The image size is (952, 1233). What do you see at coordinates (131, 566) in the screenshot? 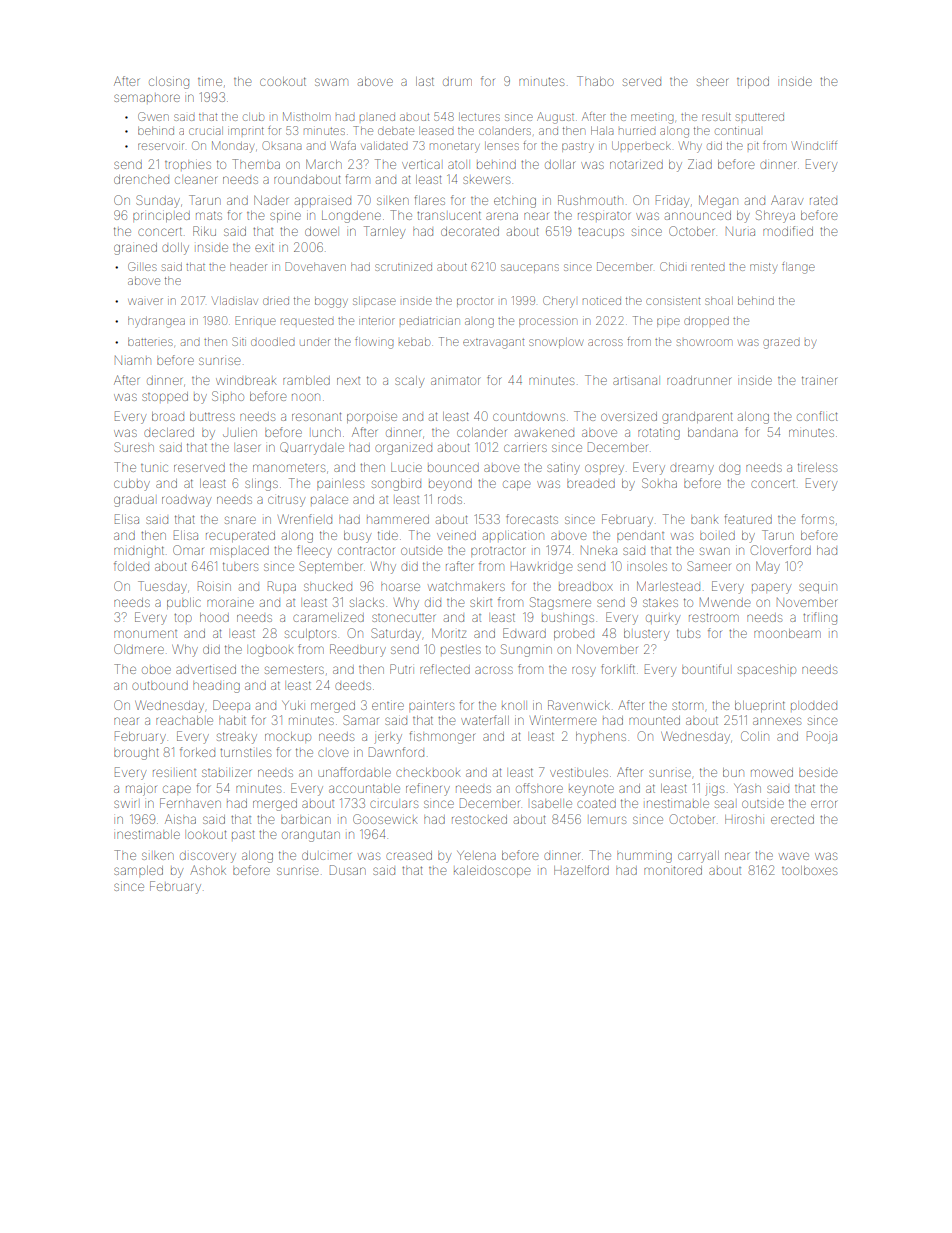
I see `folded` at bounding box center [131, 566].
